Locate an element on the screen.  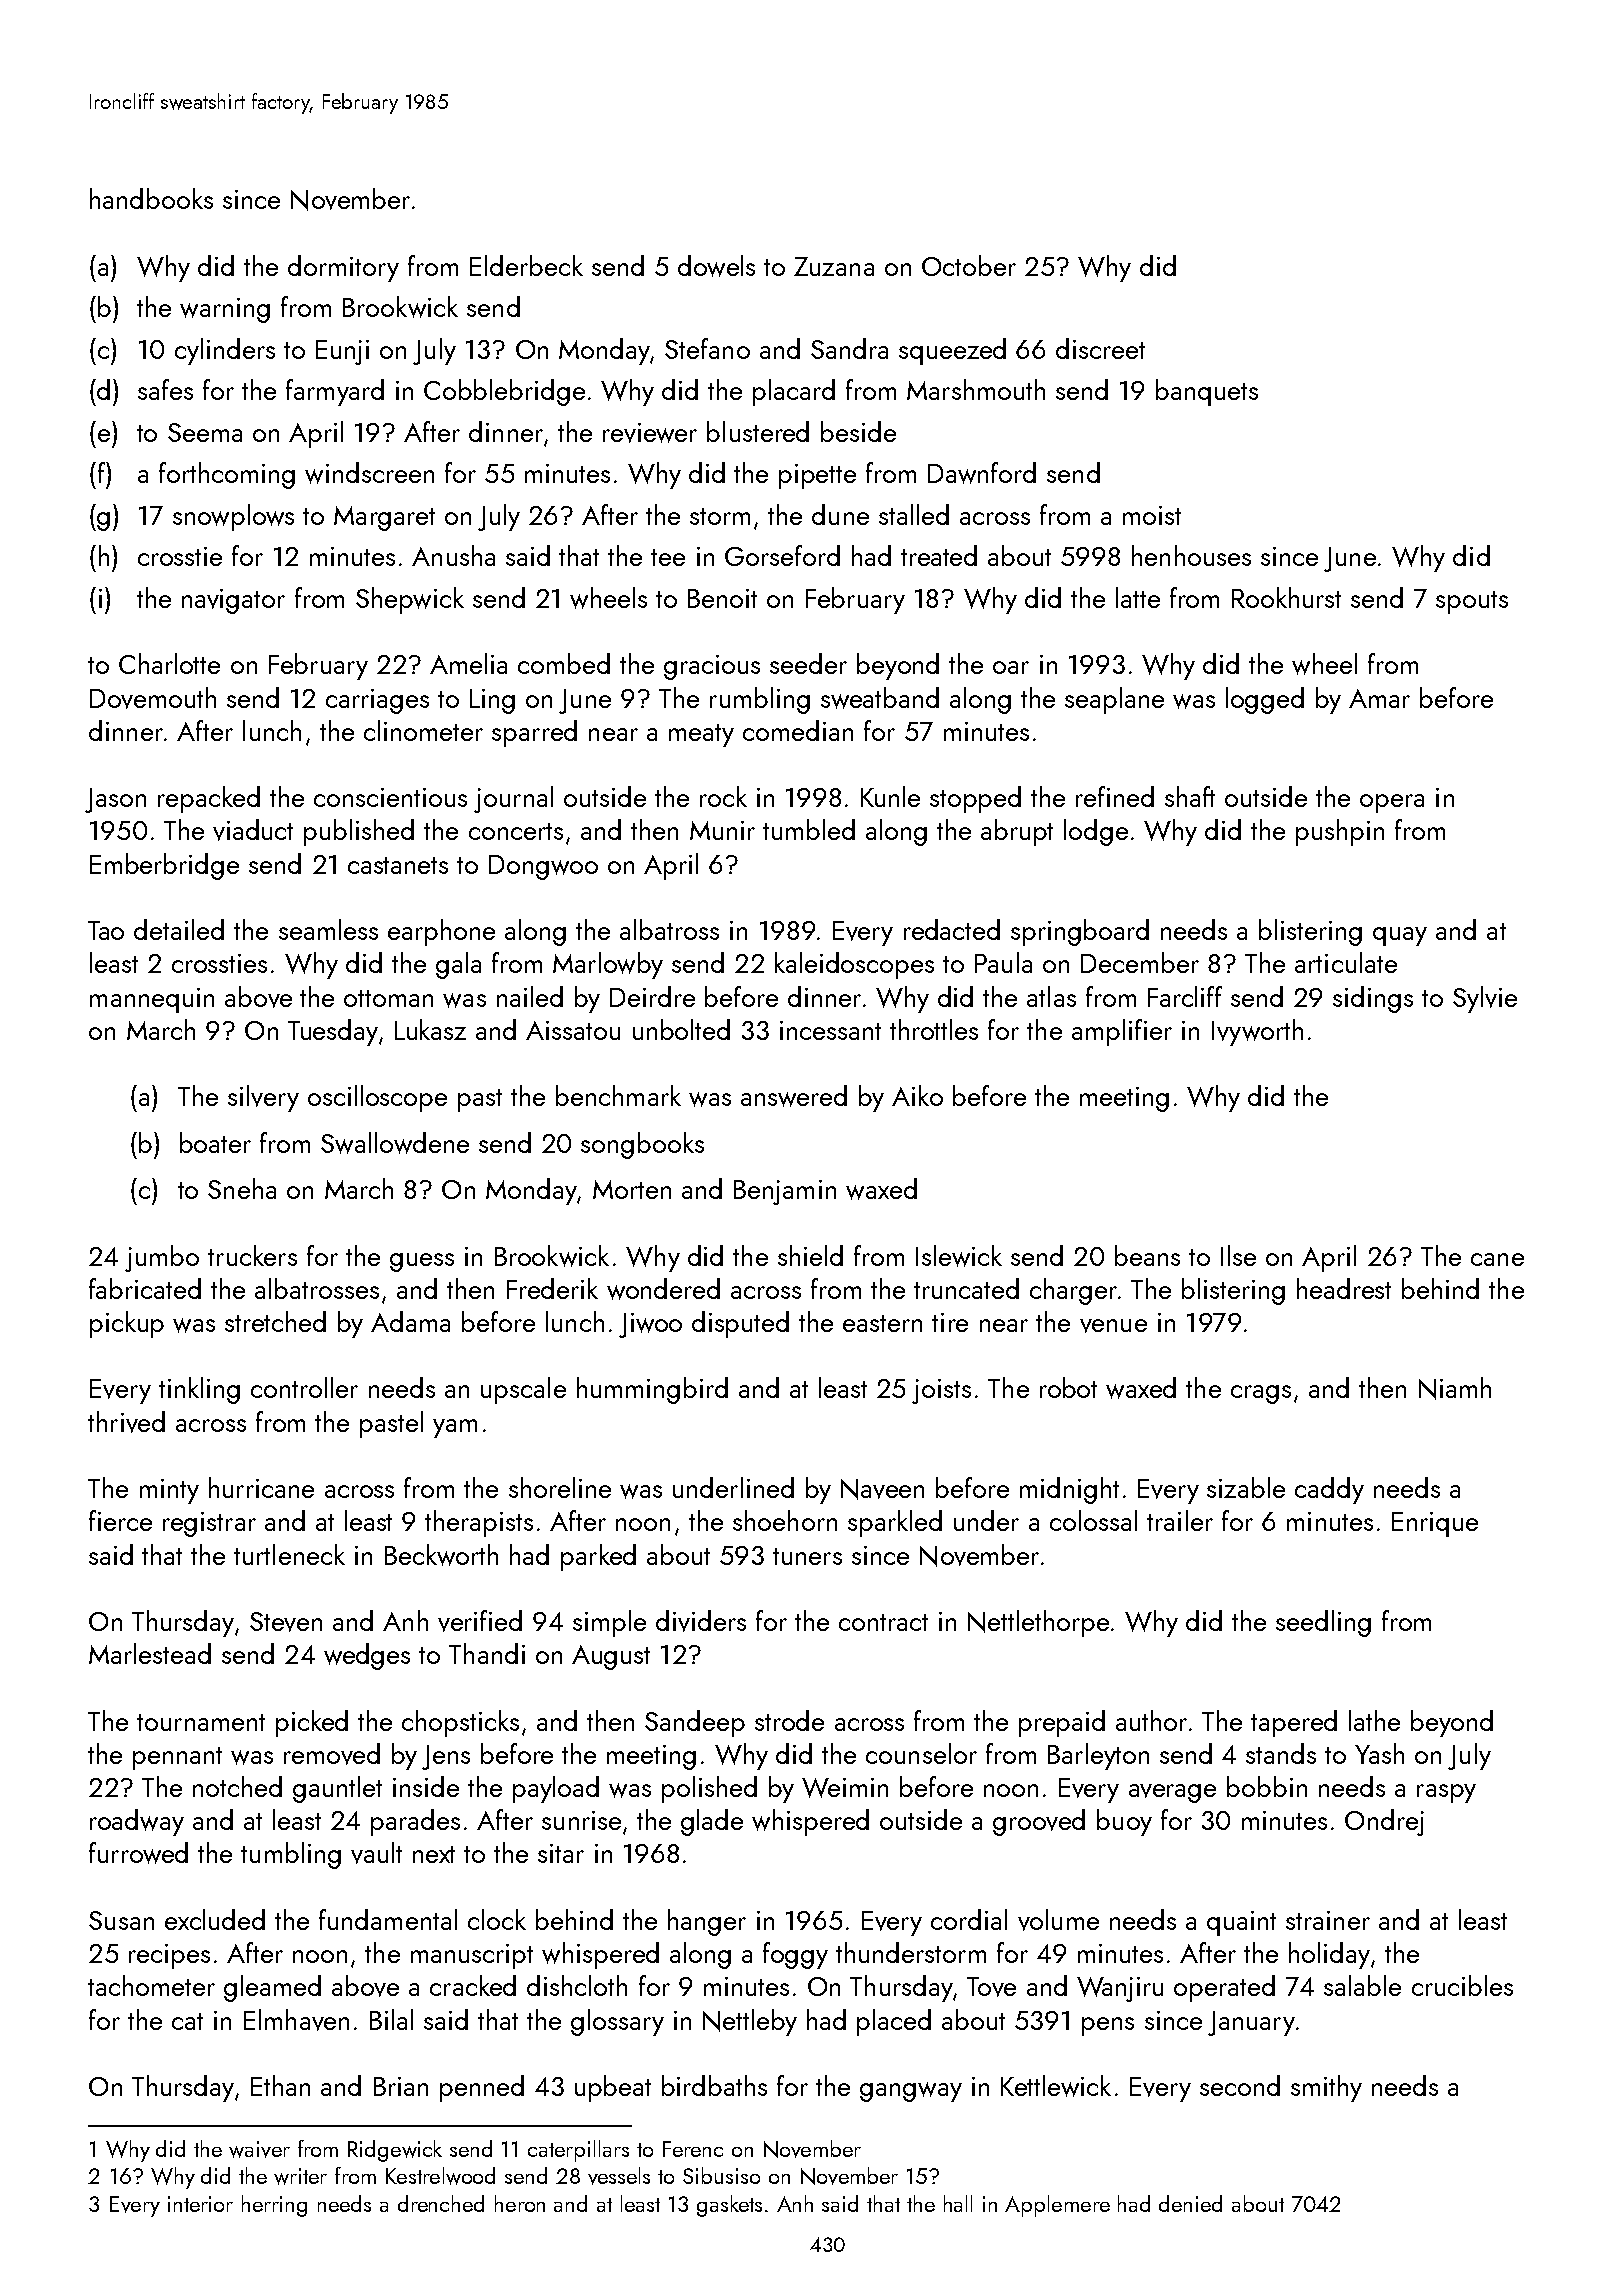
gangway is located at coordinates (911, 2092).
